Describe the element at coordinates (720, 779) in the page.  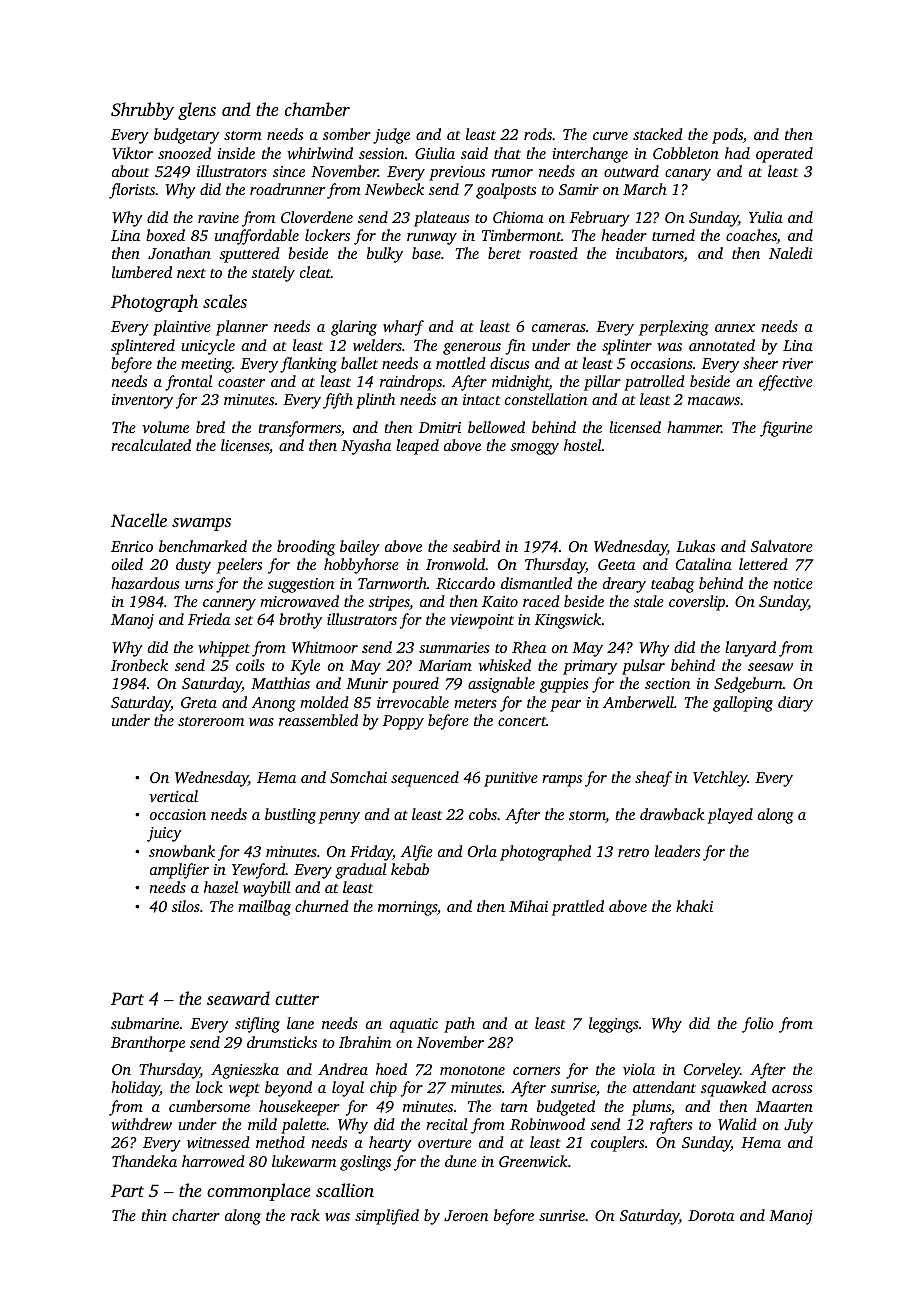
I see `Vetchley` at that location.
